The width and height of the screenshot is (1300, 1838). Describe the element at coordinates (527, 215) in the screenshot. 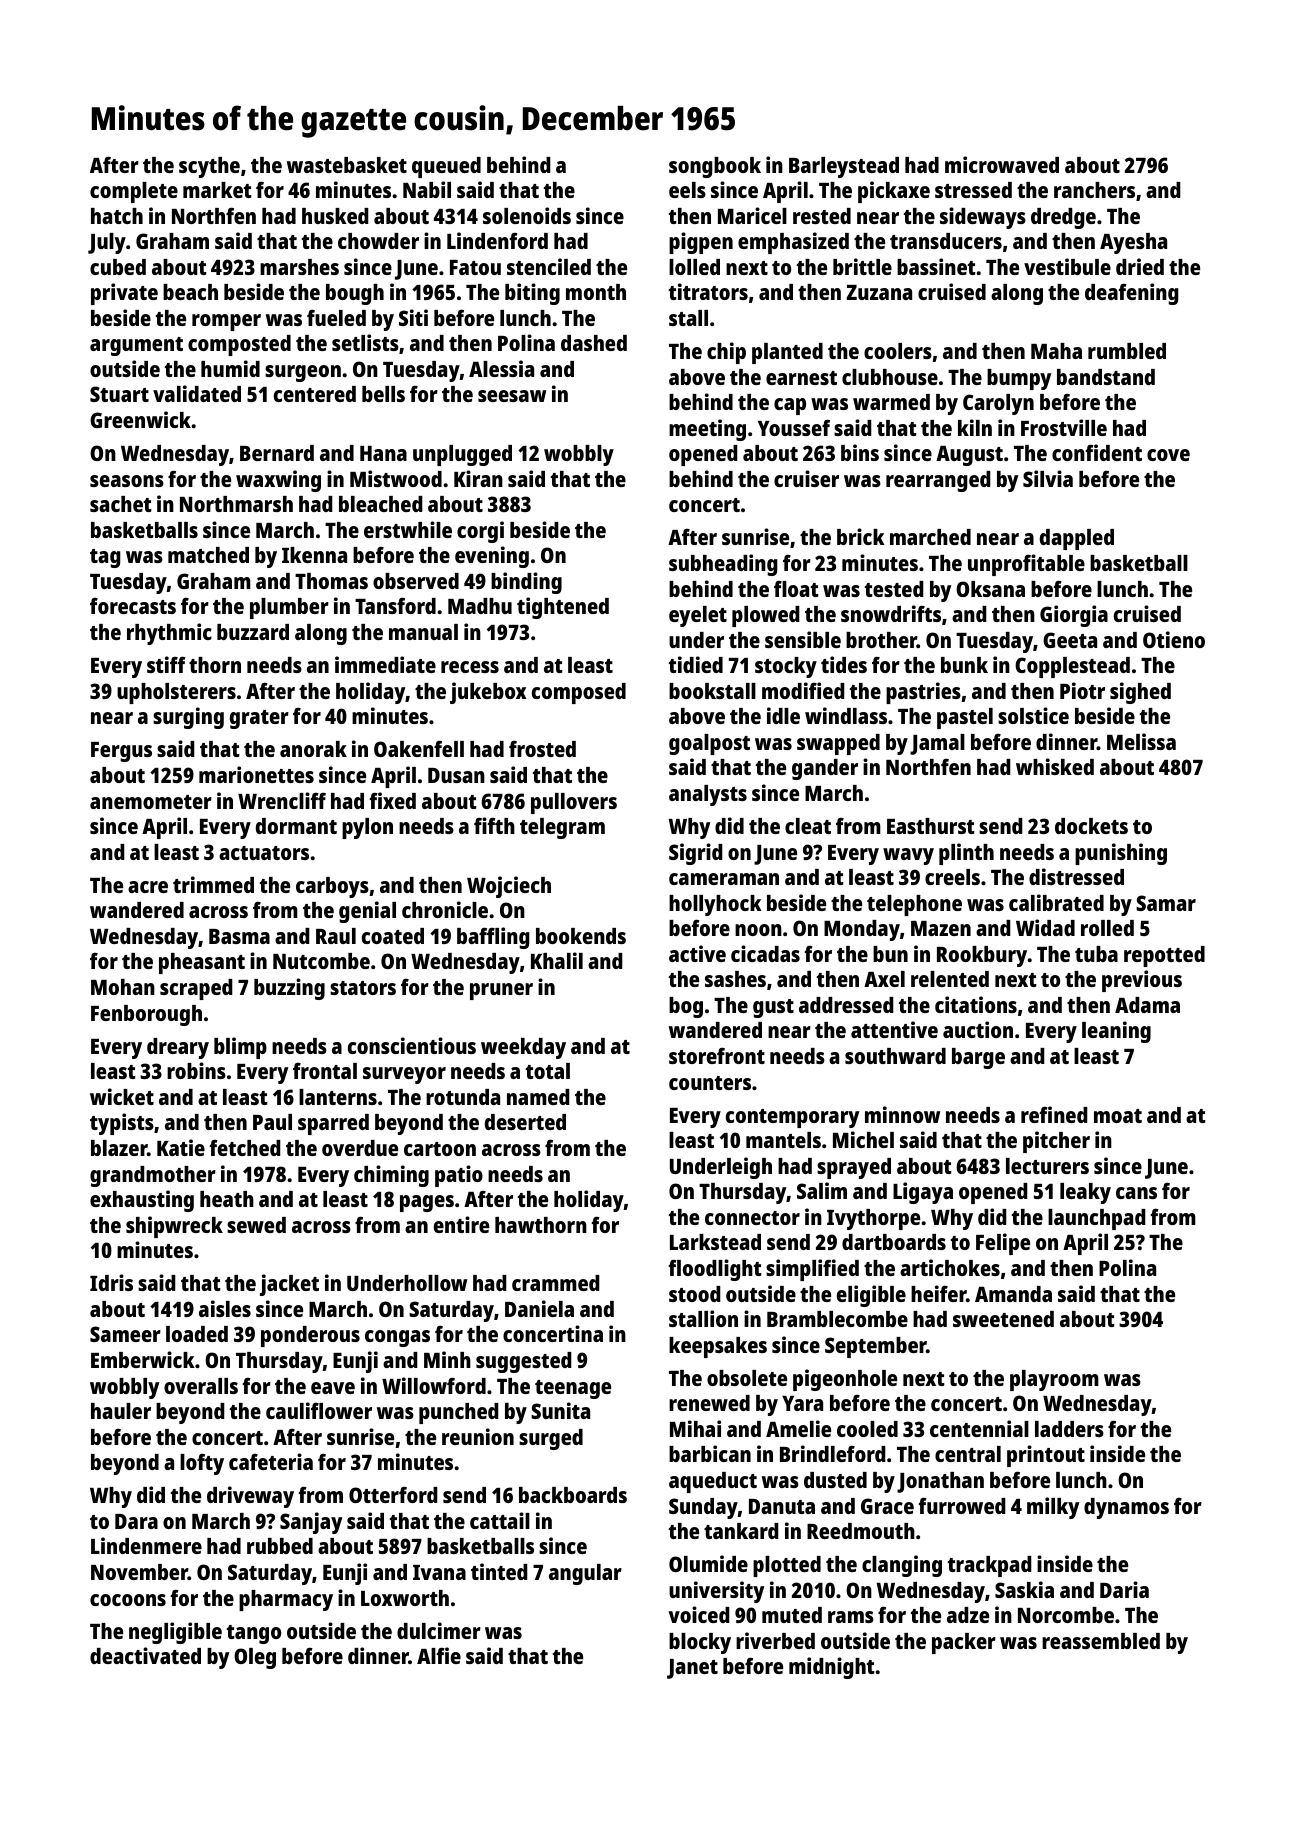

I see `solenoids` at that location.
